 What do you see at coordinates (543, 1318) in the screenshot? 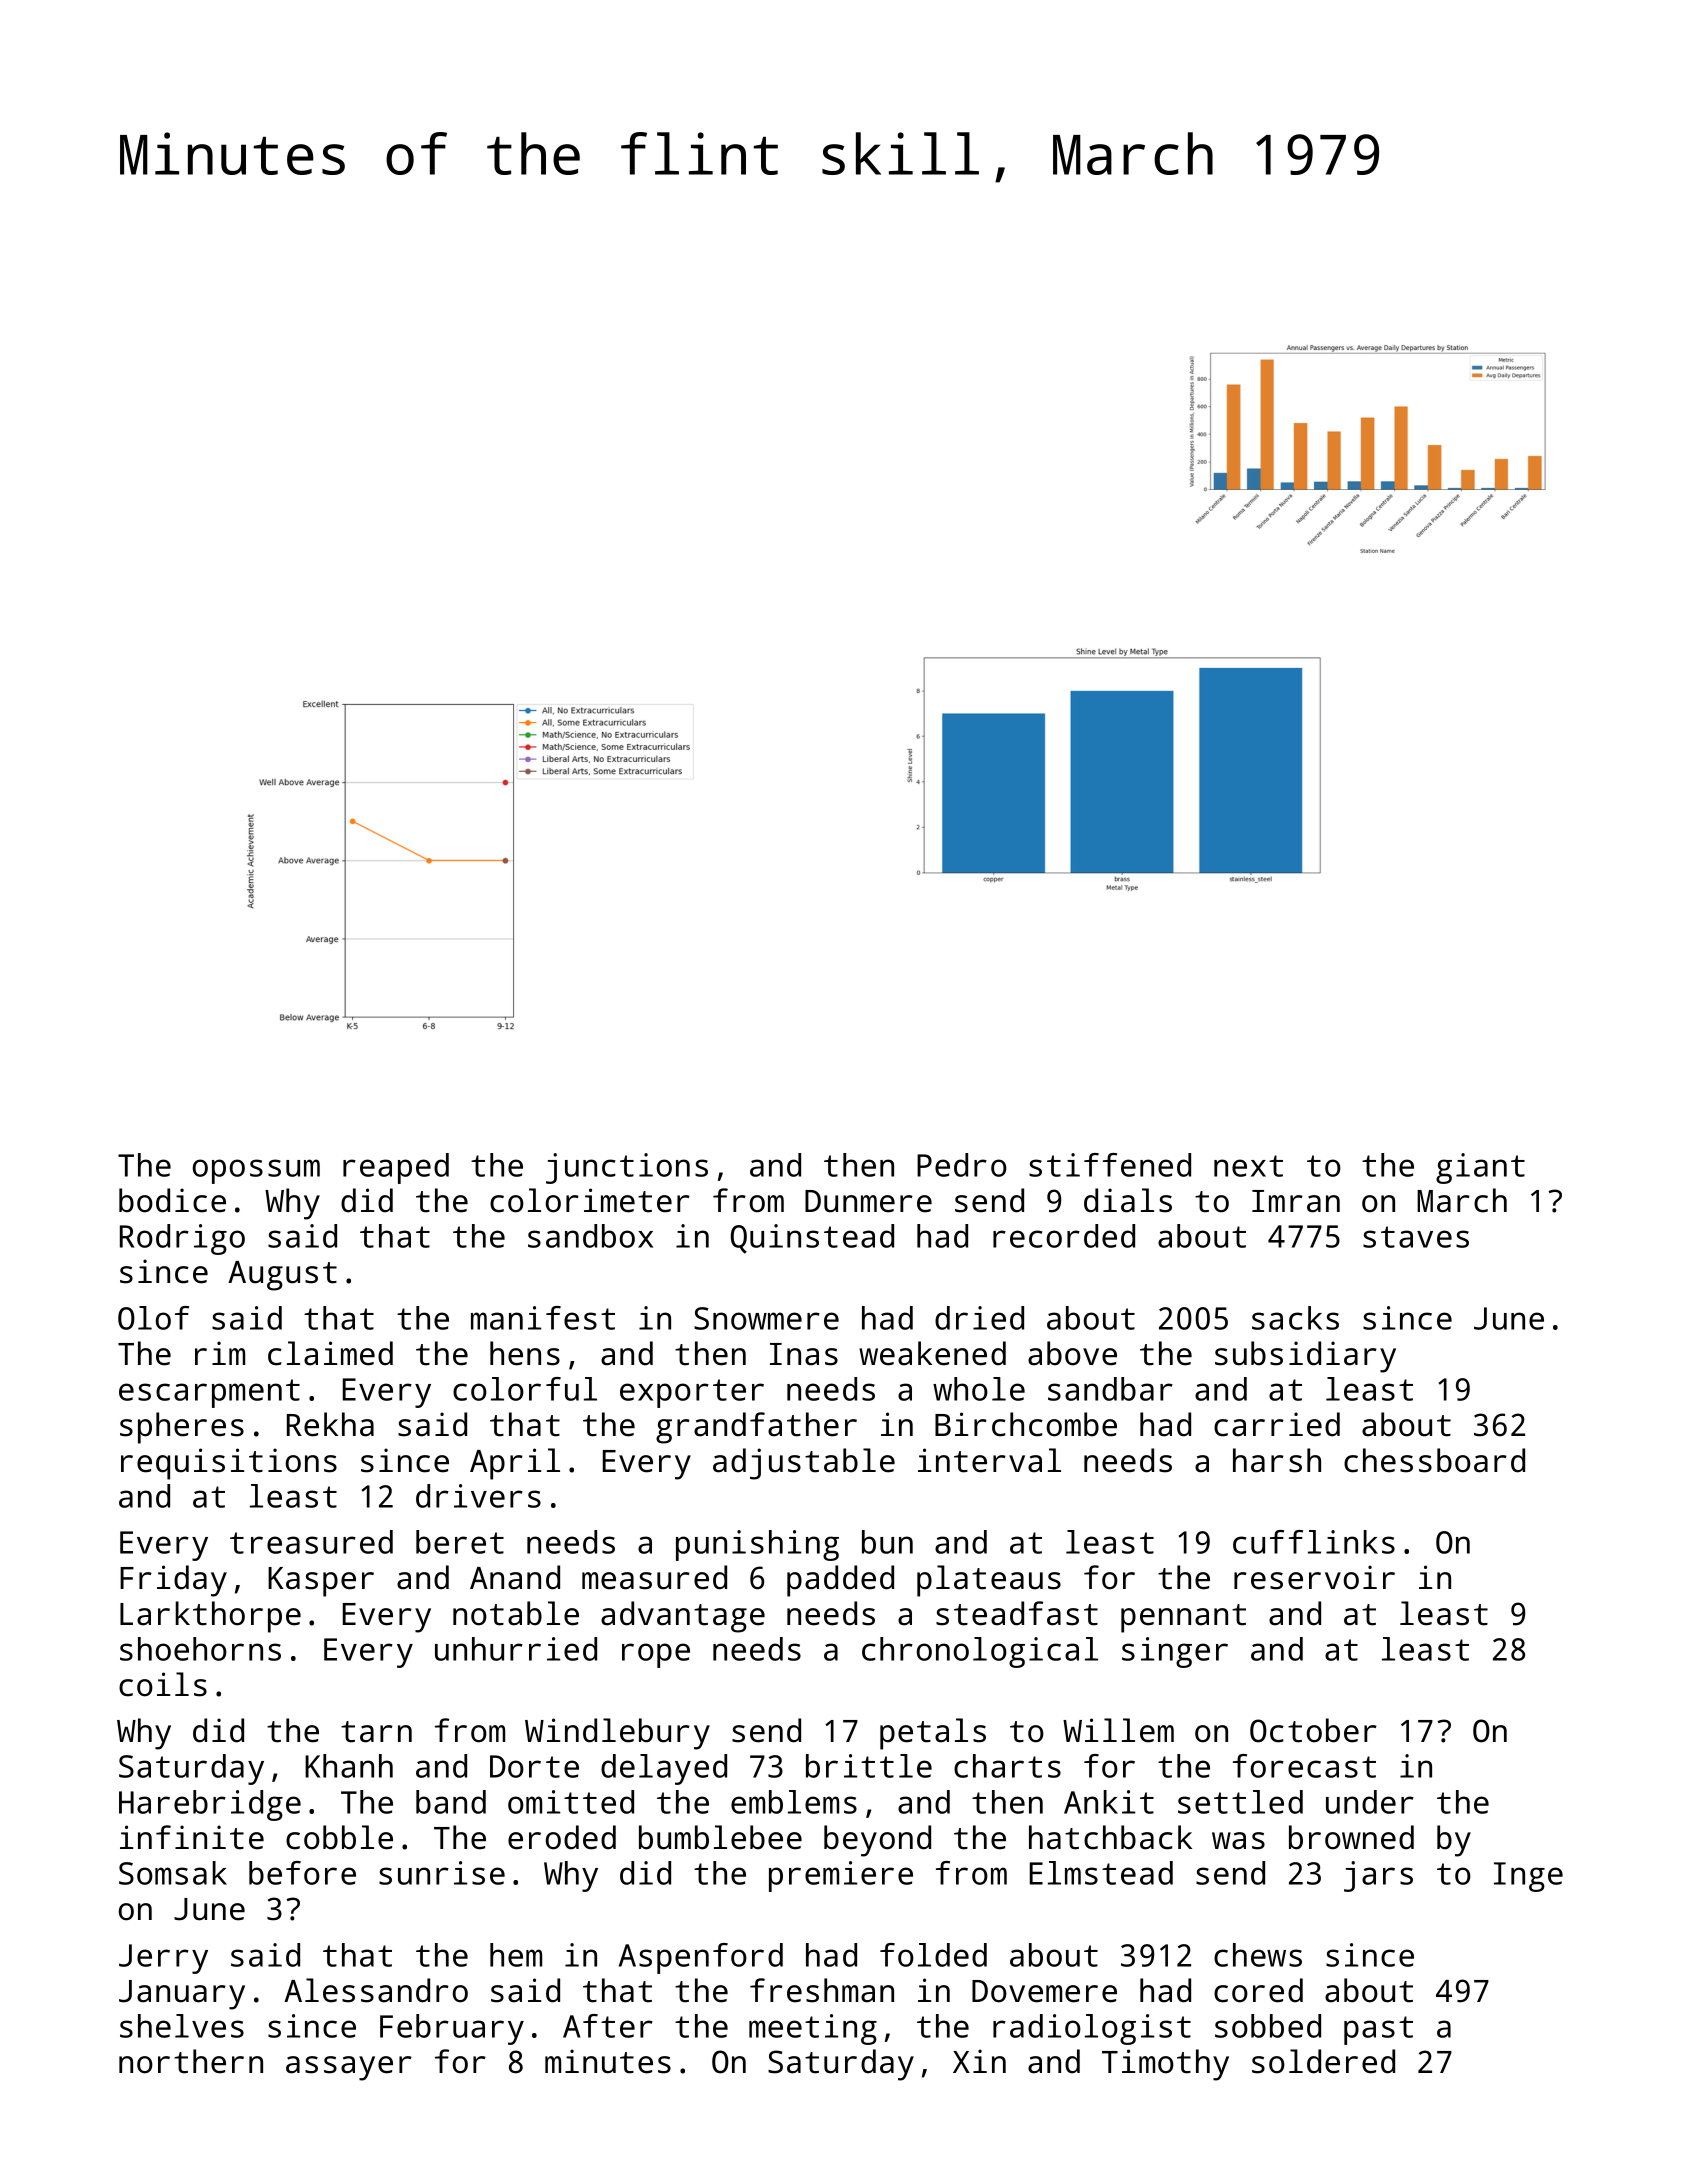
I see `manifest` at bounding box center [543, 1318].
